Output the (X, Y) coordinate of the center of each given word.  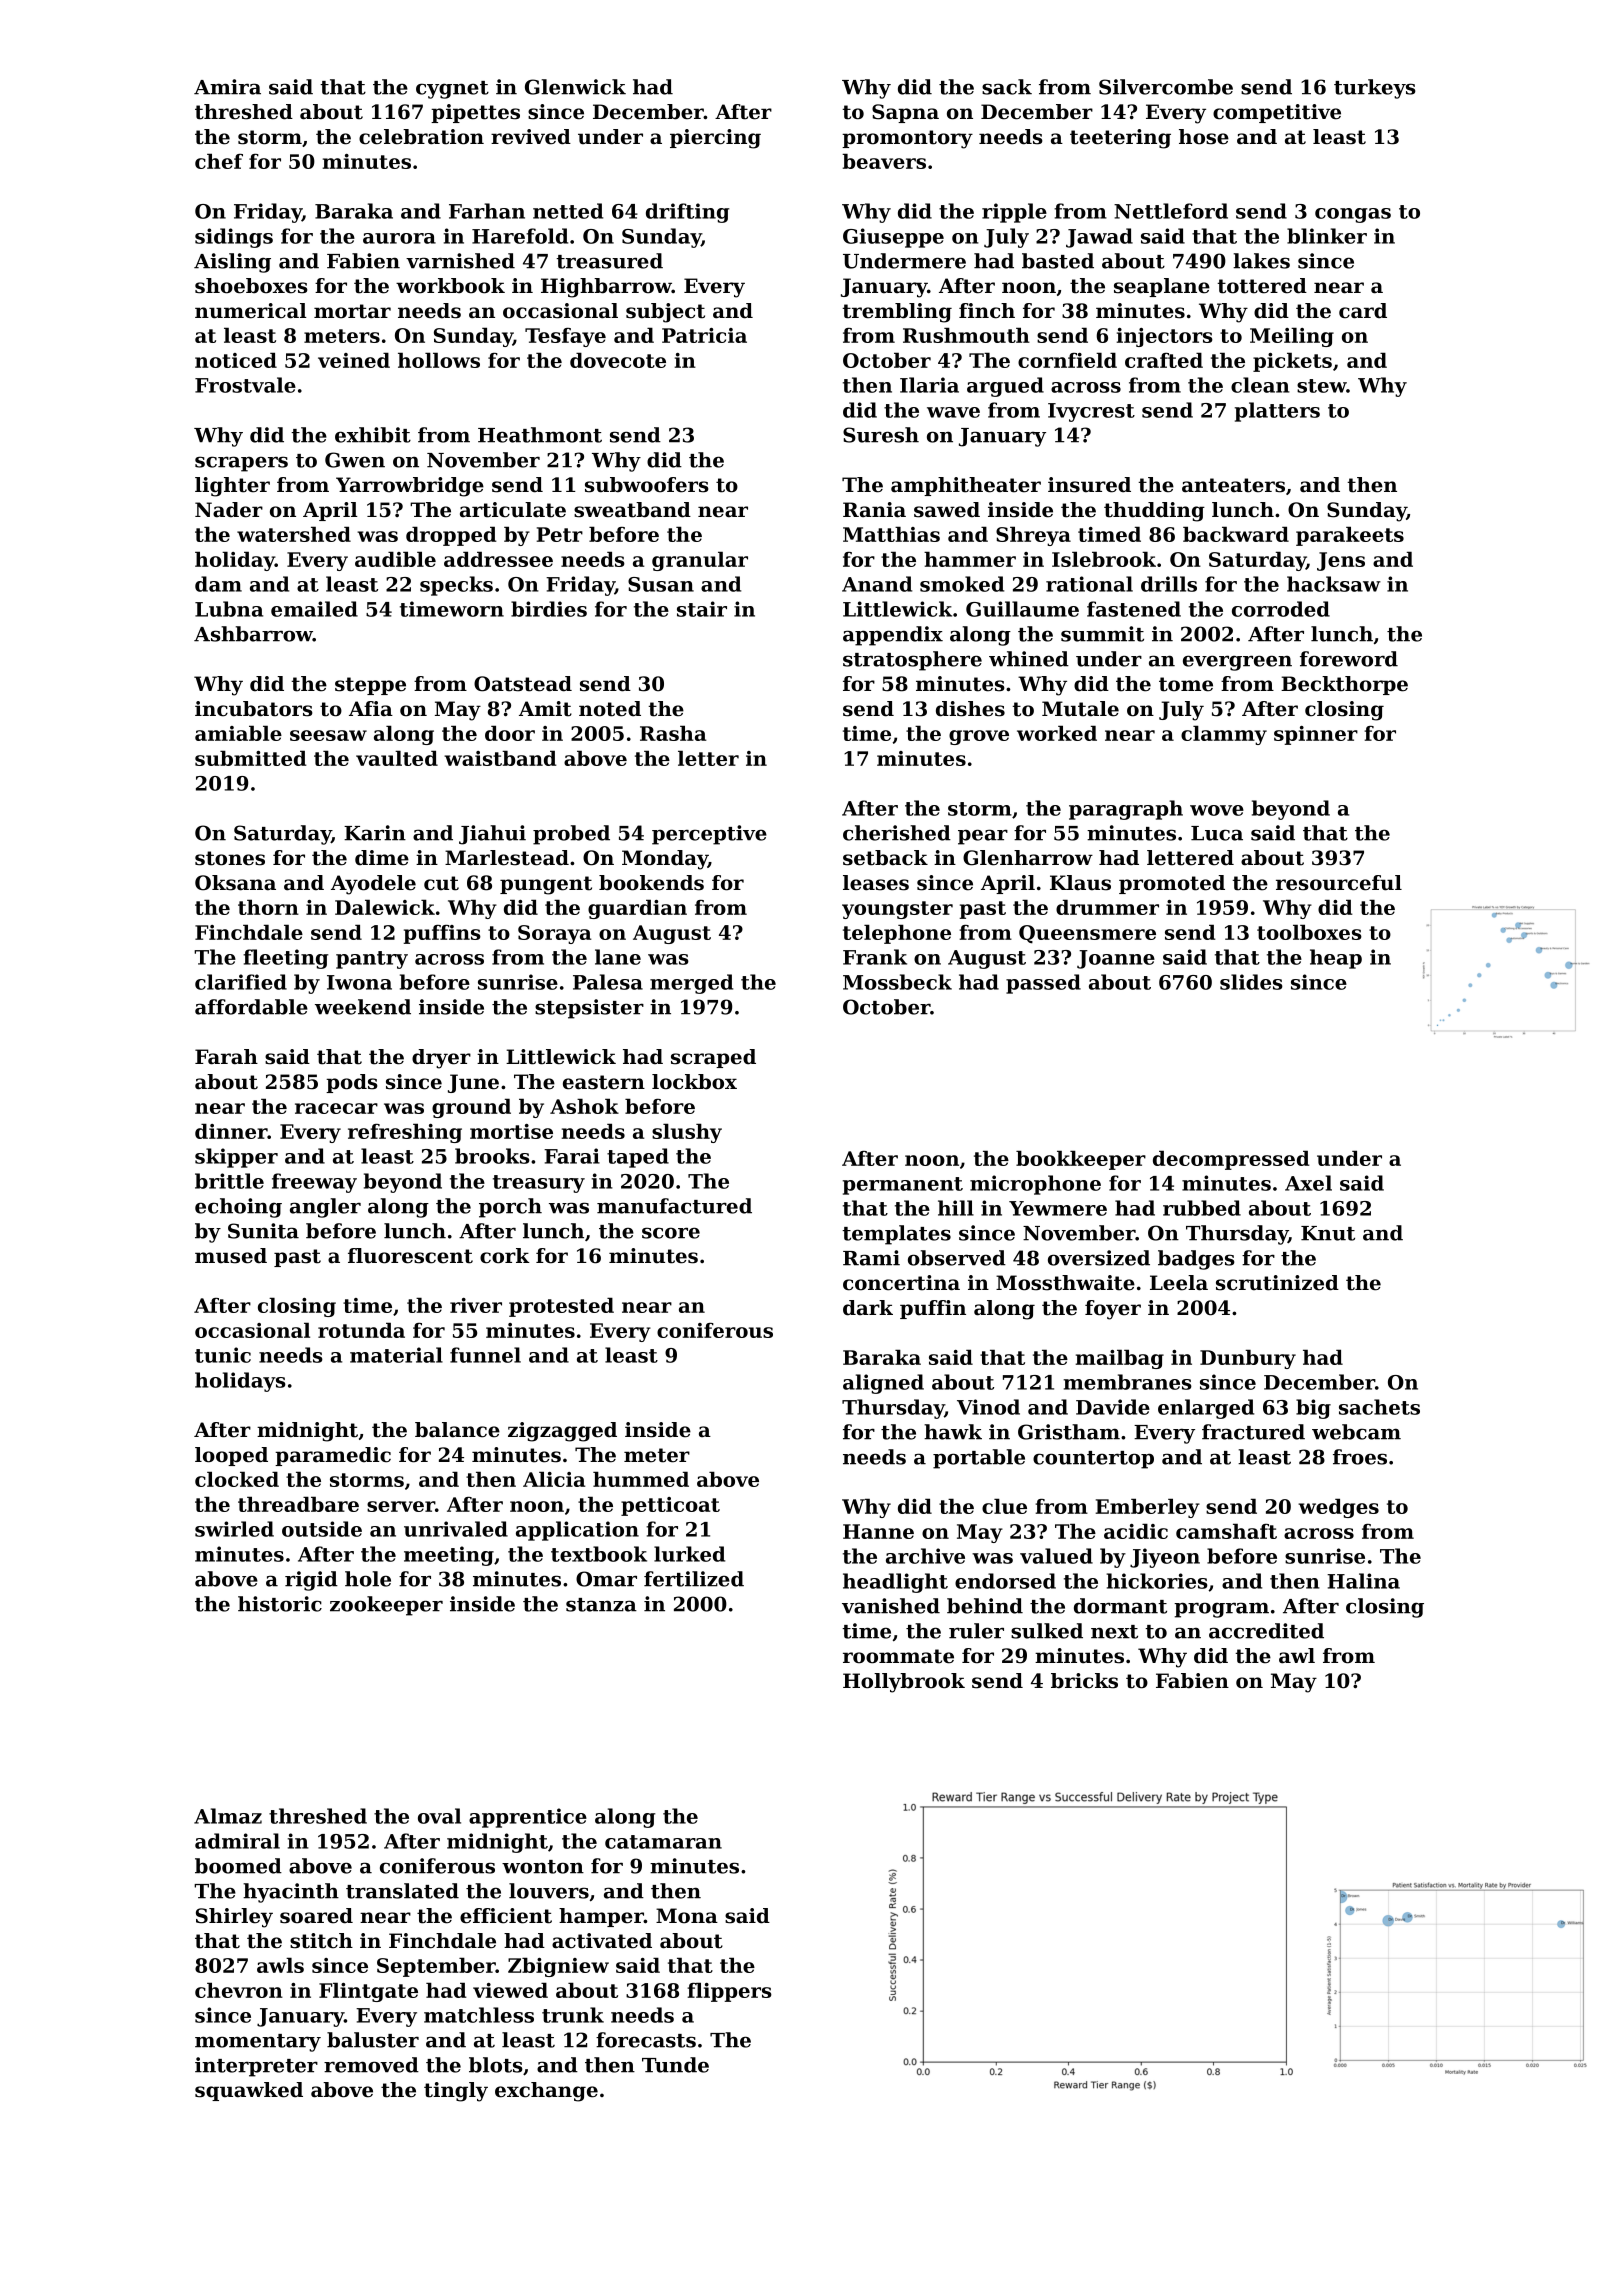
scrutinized (1277, 1283)
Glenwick (575, 87)
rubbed (1202, 1208)
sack (1007, 87)
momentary (258, 2043)
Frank (875, 957)
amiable (238, 733)
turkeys (1375, 89)
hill (956, 1208)
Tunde (675, 2065)
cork (505, 1256)
